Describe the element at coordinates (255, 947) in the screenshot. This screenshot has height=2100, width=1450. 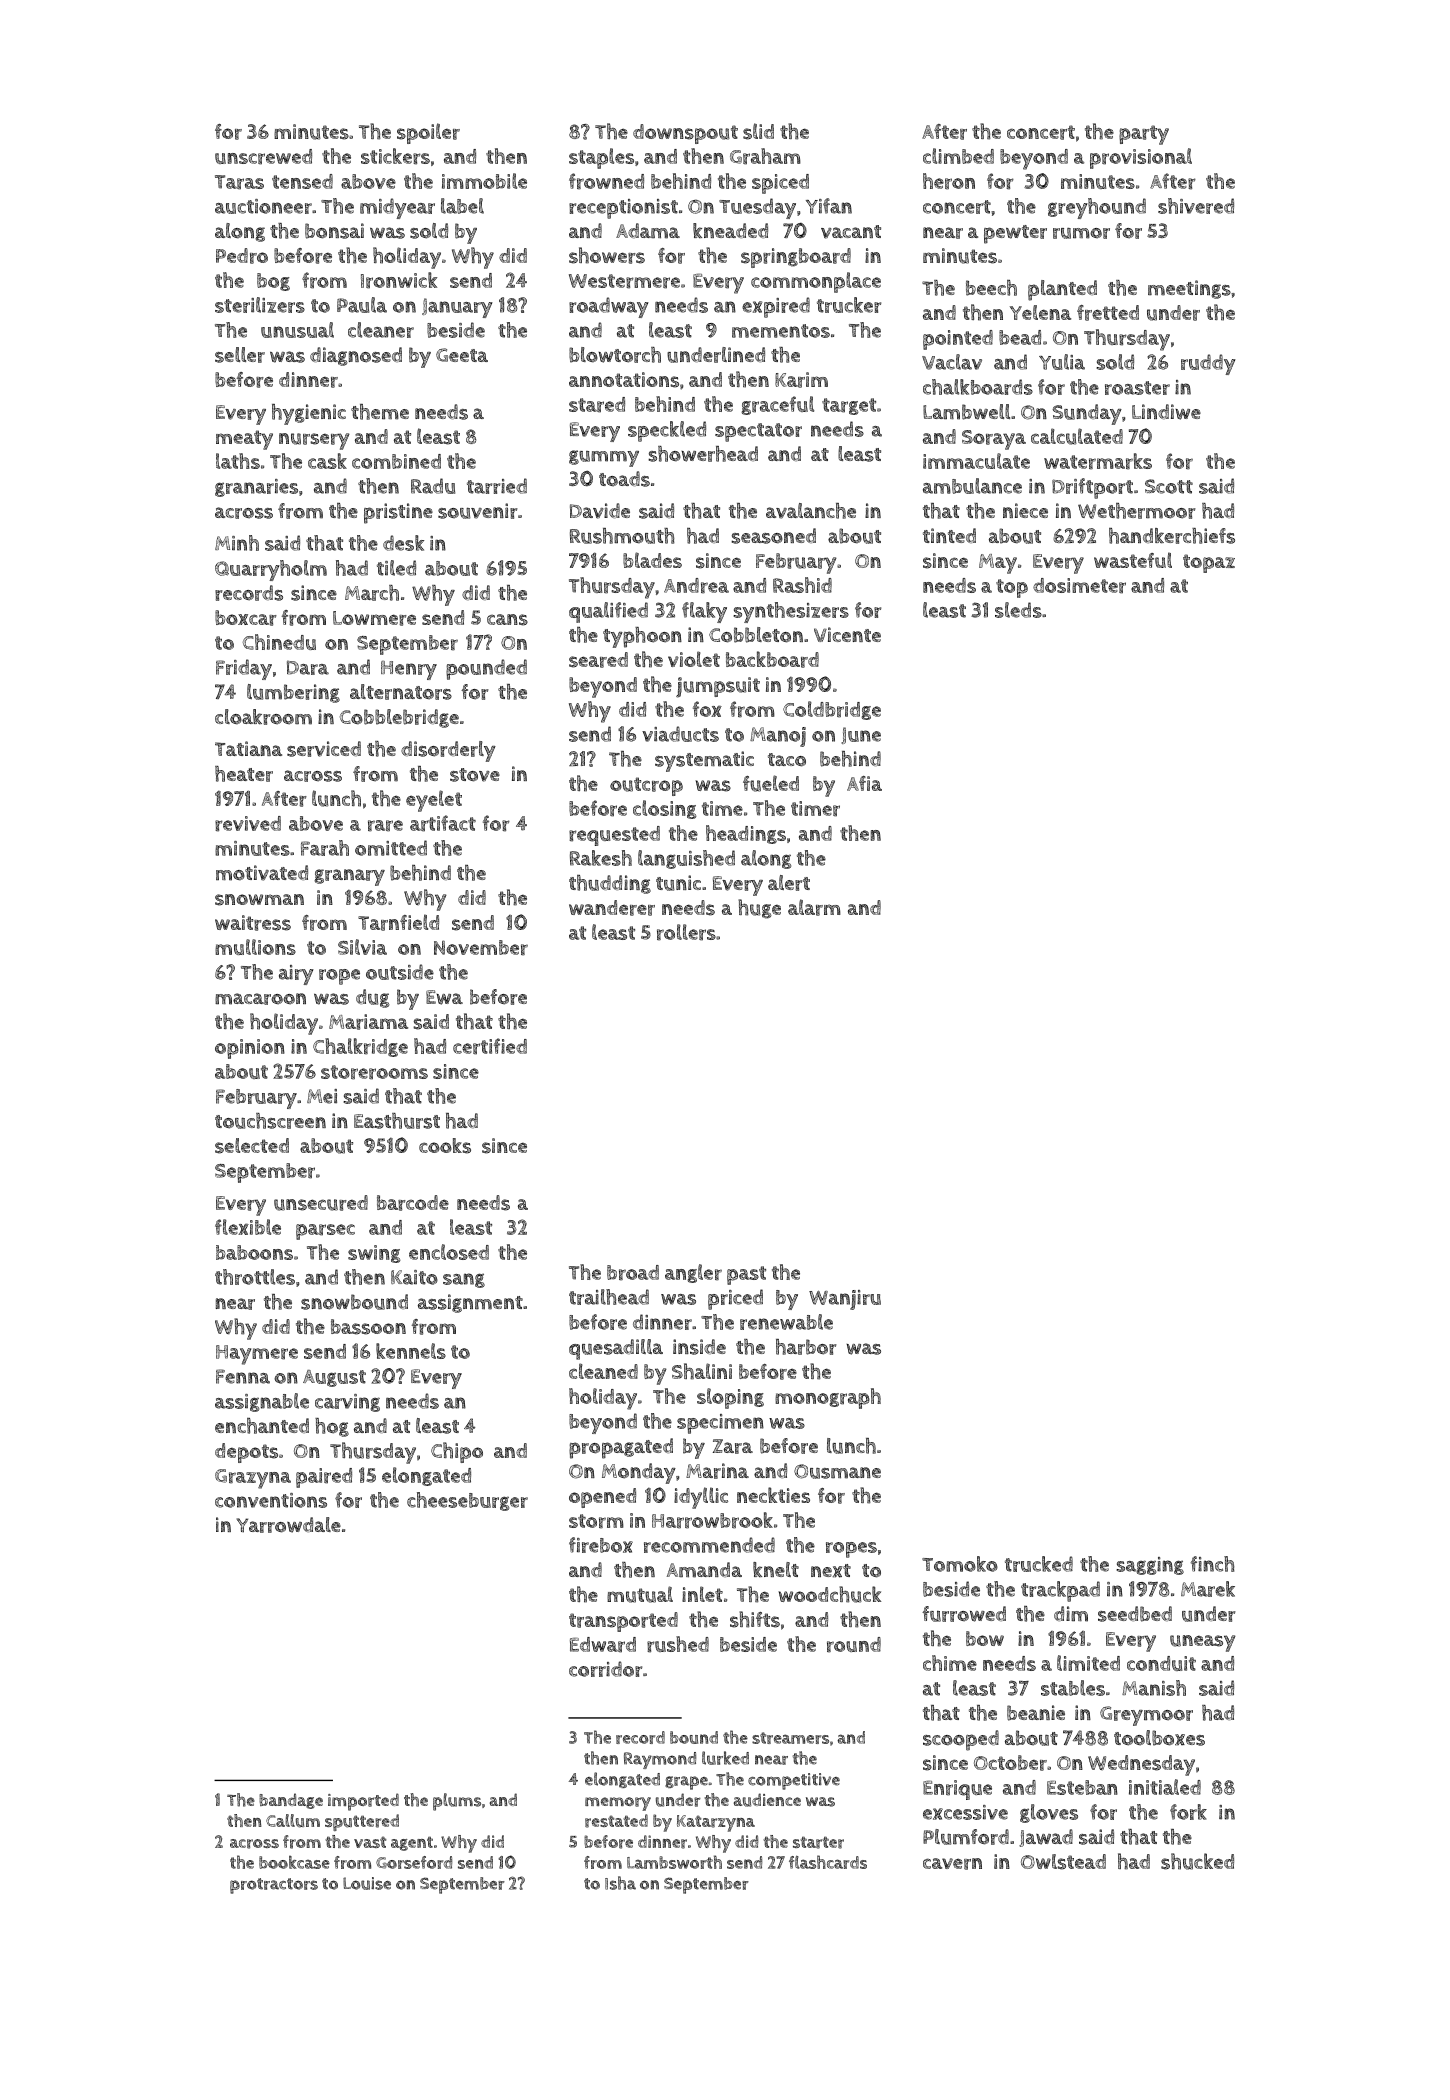
I see `mullions` at that location.
